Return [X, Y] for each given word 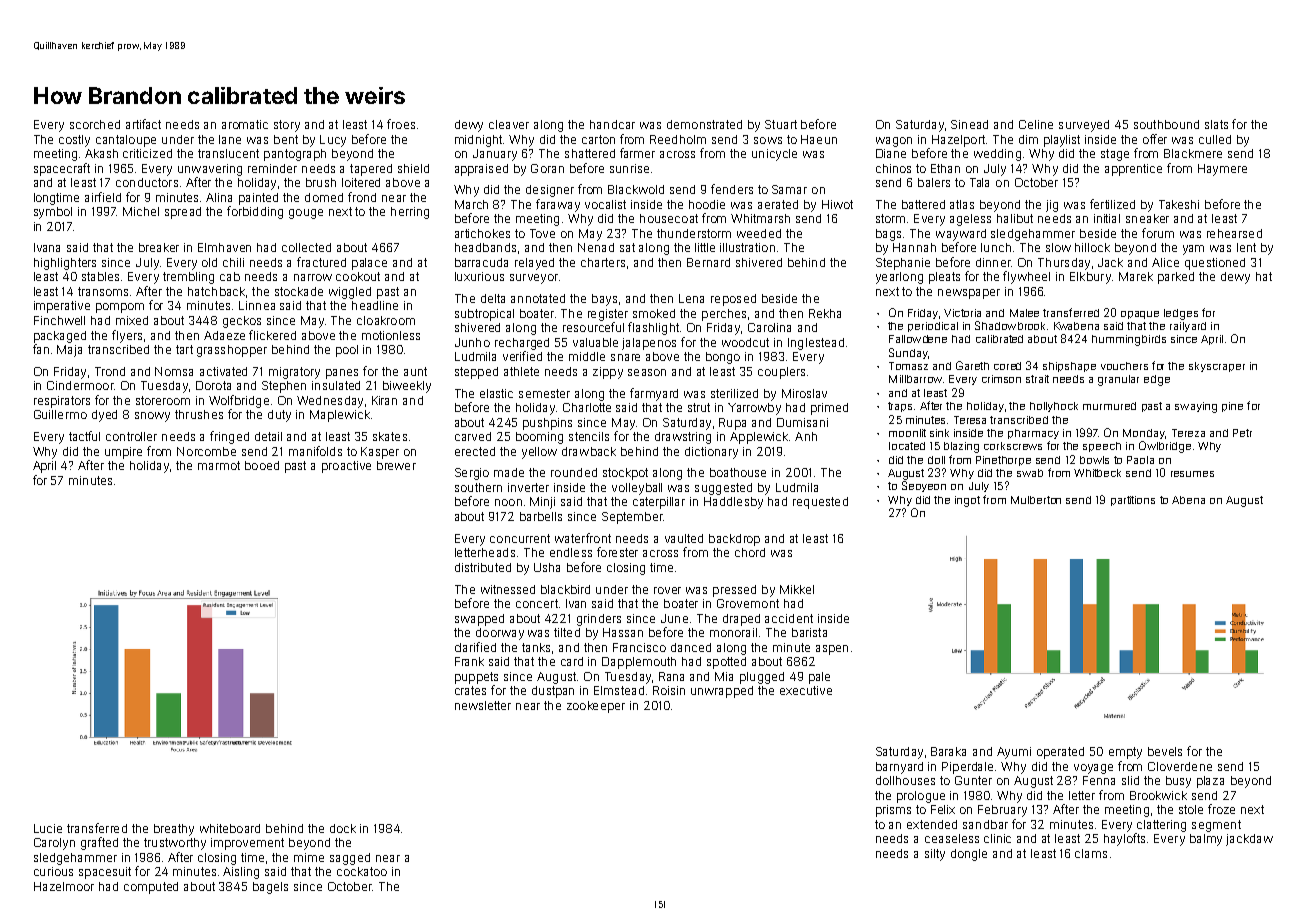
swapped [479, 620]
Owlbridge [1165, 447]
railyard [1188, 327]
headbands [485, 247]
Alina [219, 197]
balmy [1206, 840]
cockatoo [362, 871]
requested [820, 503]
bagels [270, 888]
